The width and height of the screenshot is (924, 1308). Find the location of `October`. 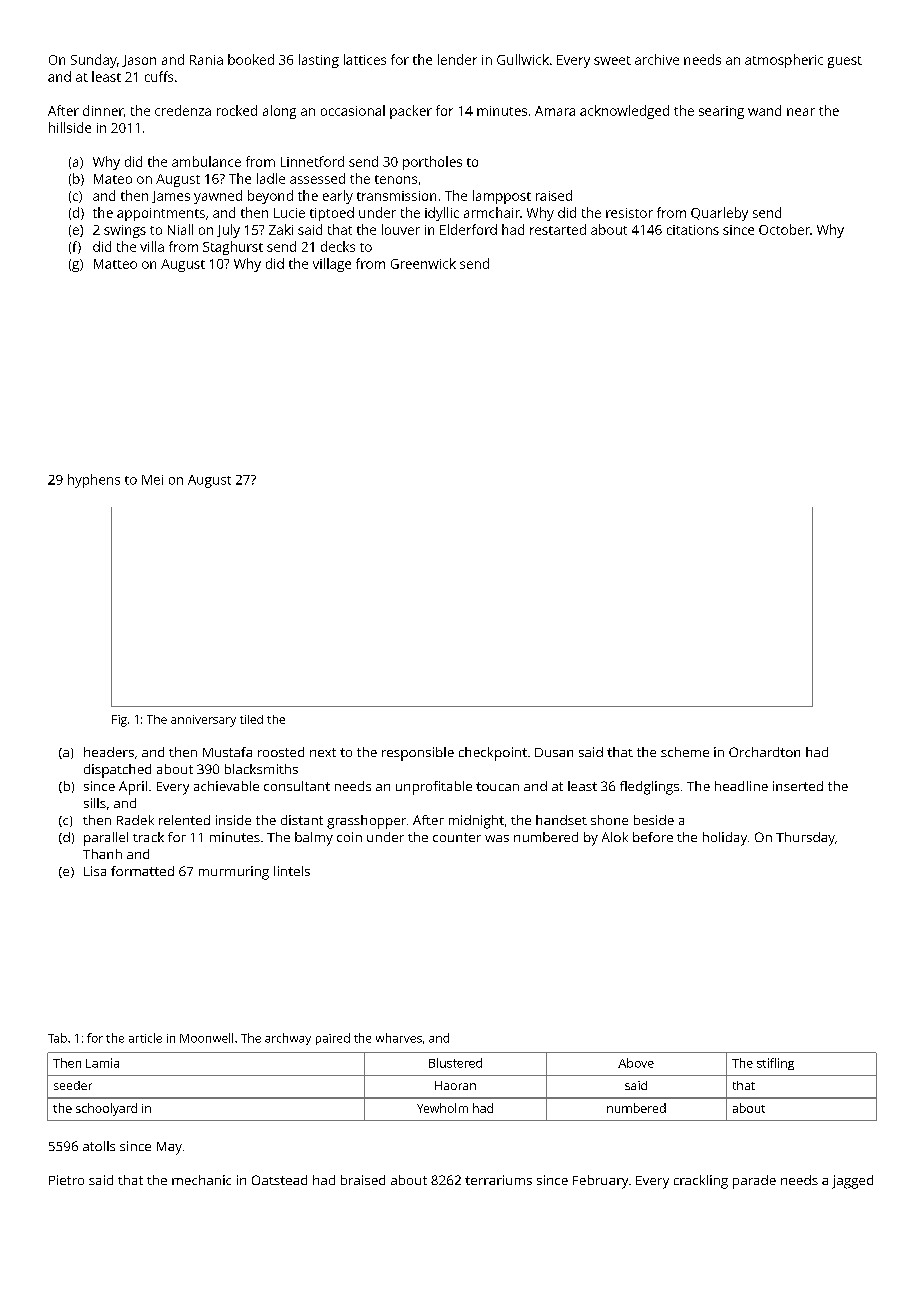

October is located at coordinates (784, 229).
